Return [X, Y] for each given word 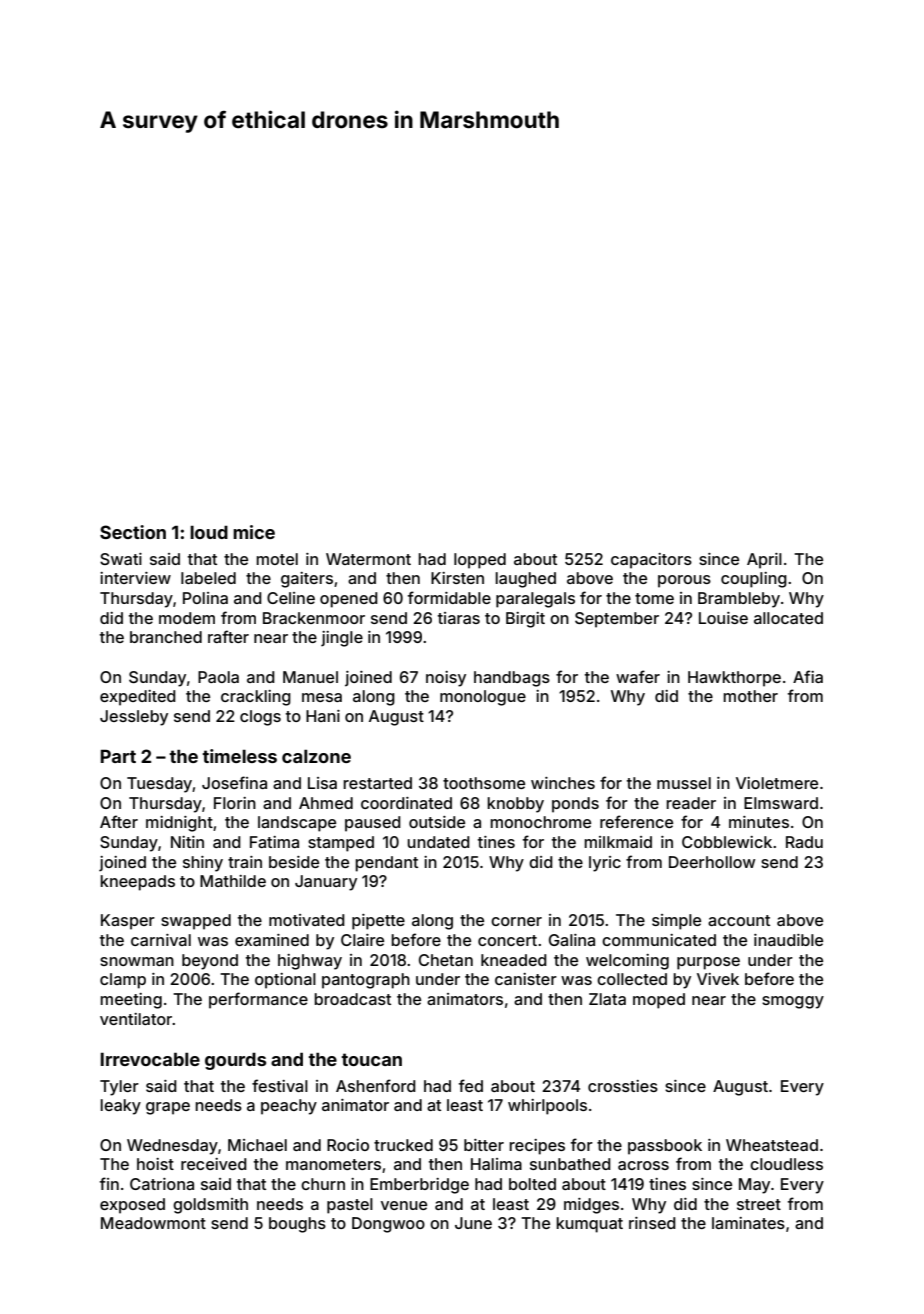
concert [507, 940]
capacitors [651, 561]
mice [254, 532]
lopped [480, 561]
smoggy [793, 1002]
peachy [289, 1107]
